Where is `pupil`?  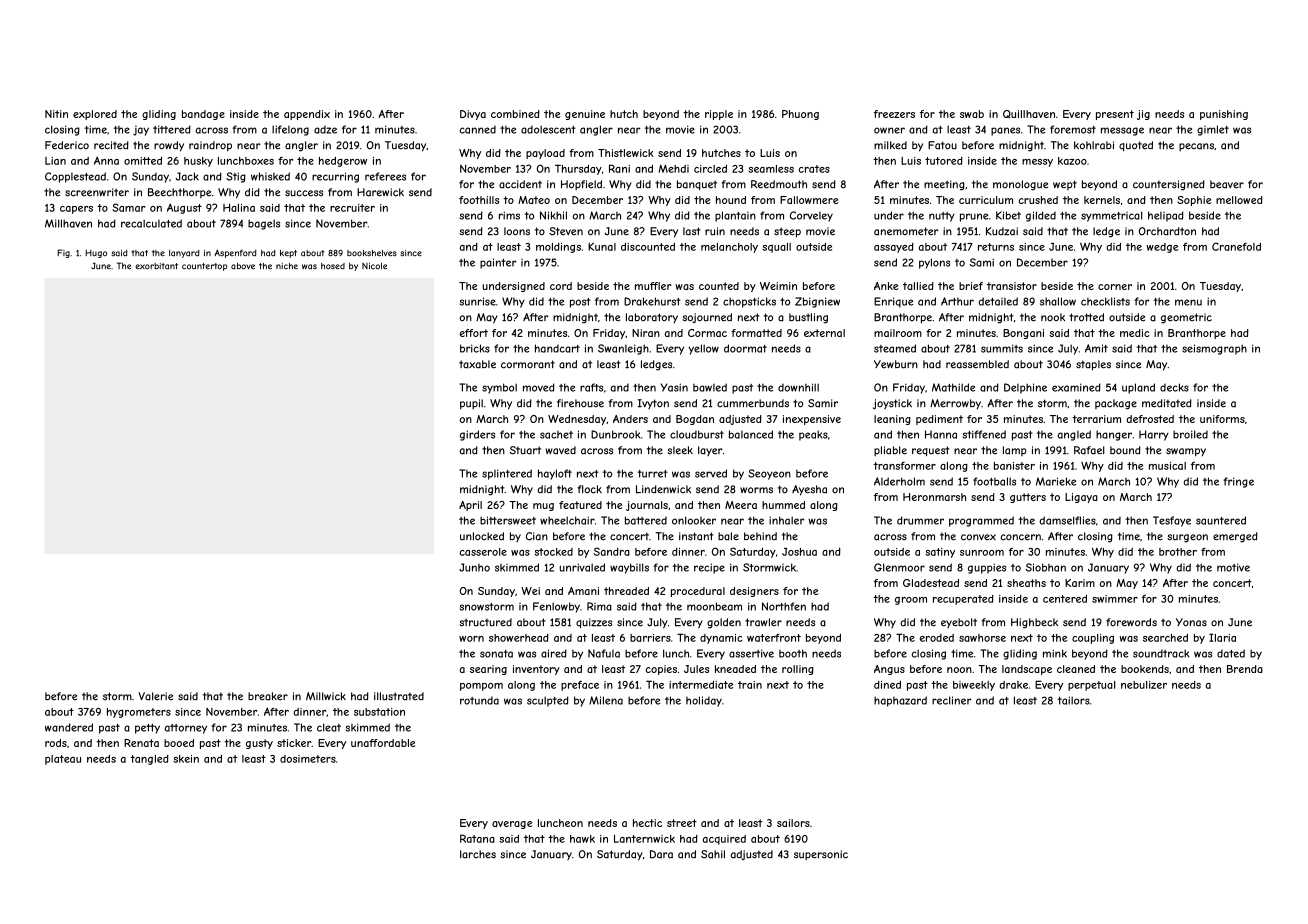 pupil is located at coordinates (471, 404).
